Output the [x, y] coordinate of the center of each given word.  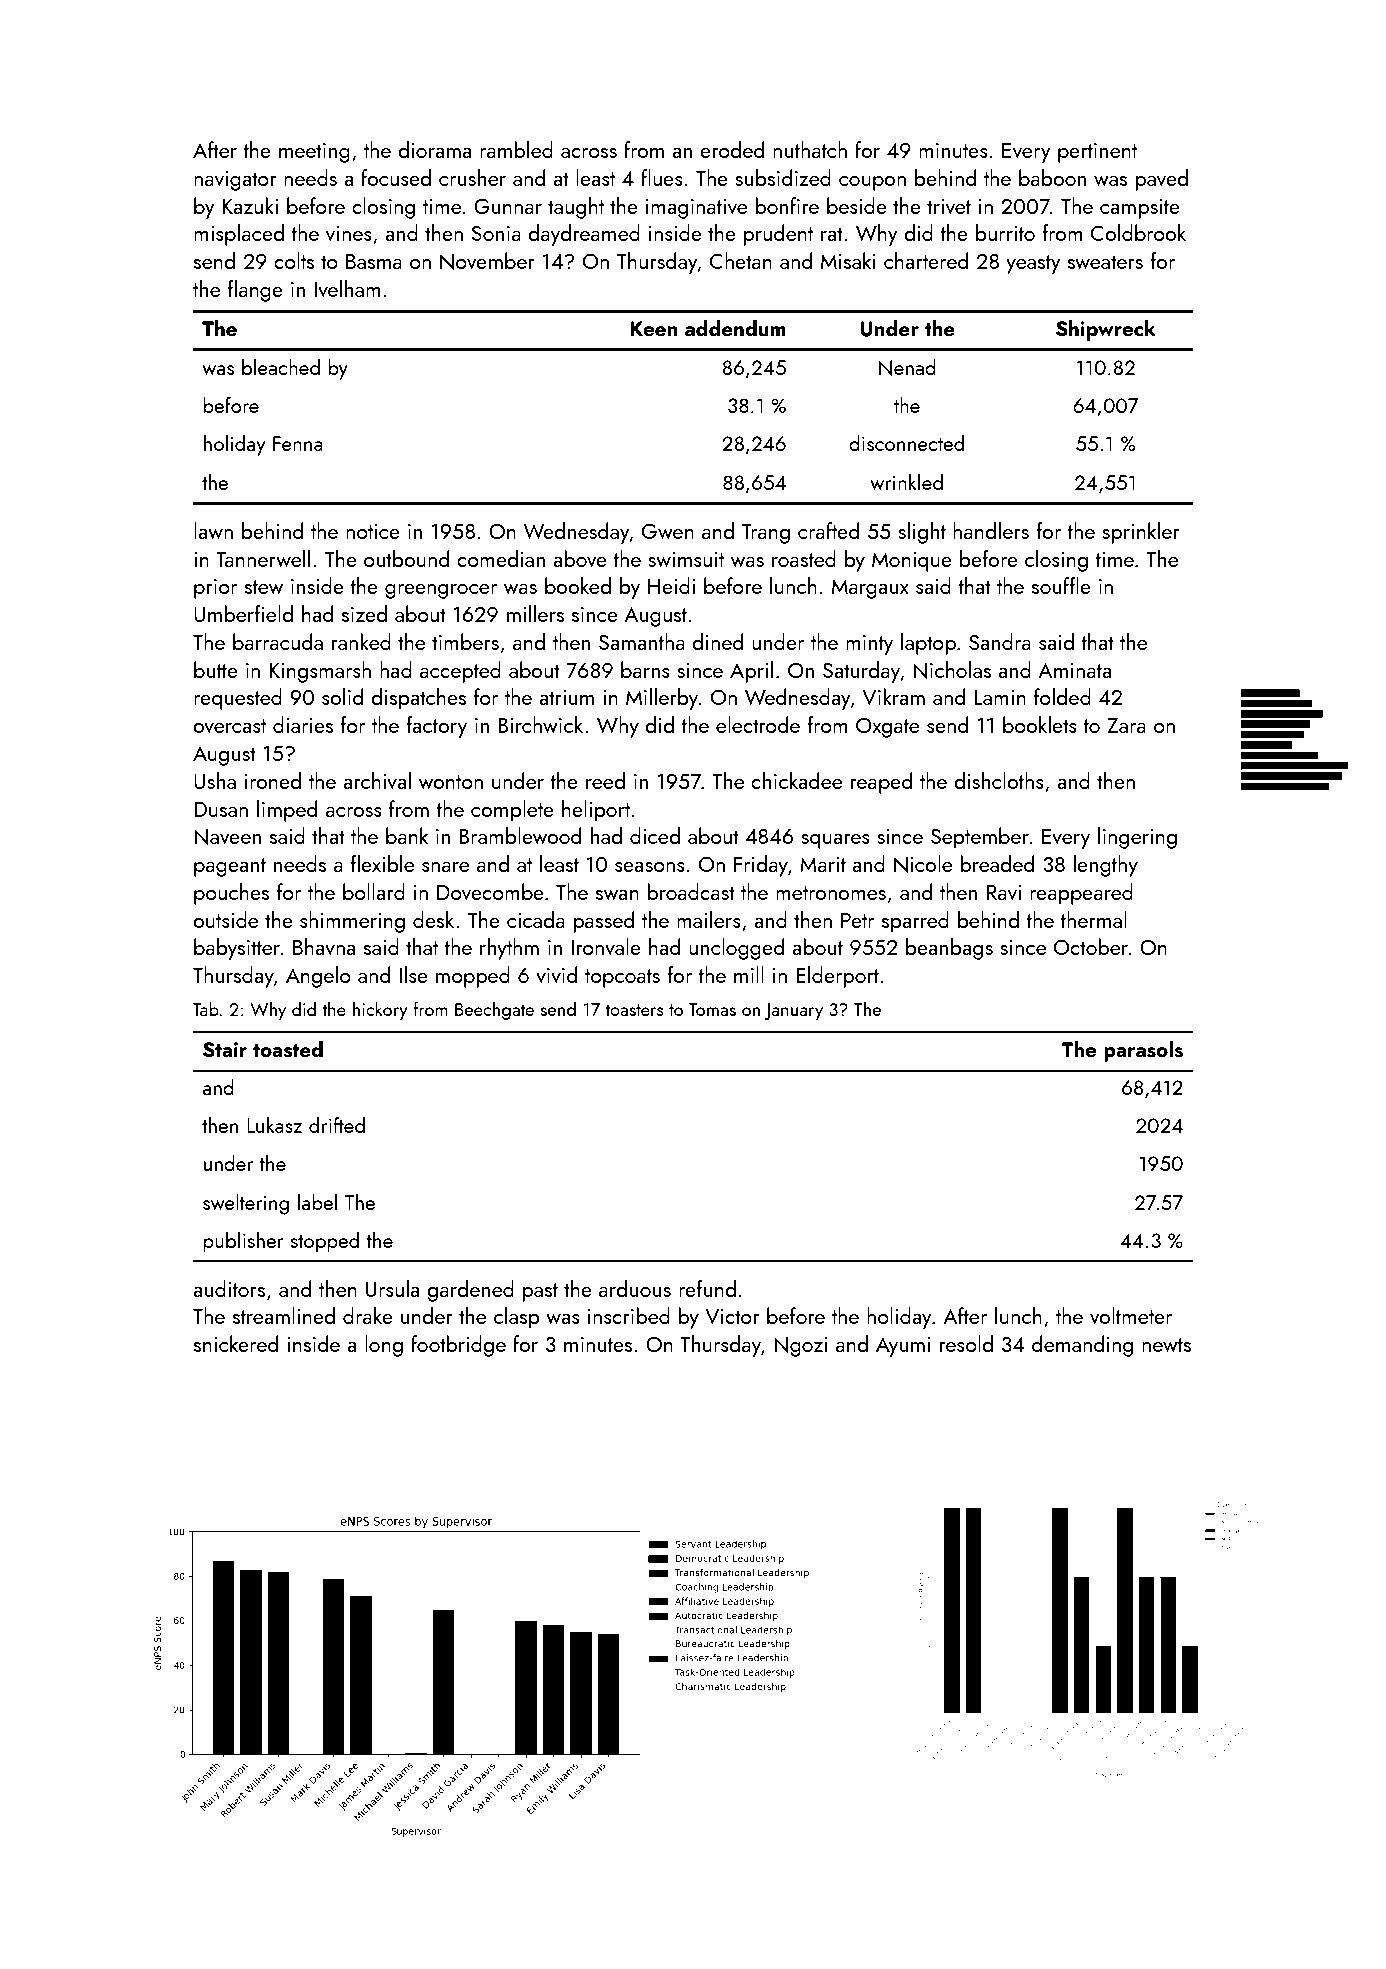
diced [655, 835]
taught [576, 208]
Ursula [392, 1288]
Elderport [837, 977]
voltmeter [1131, 1315]
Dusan [221, 809]
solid [342, 696]
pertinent [1097, 153]
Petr [857, 920]
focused [396, 177]
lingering [1137, 838]
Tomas [712, 1009]
